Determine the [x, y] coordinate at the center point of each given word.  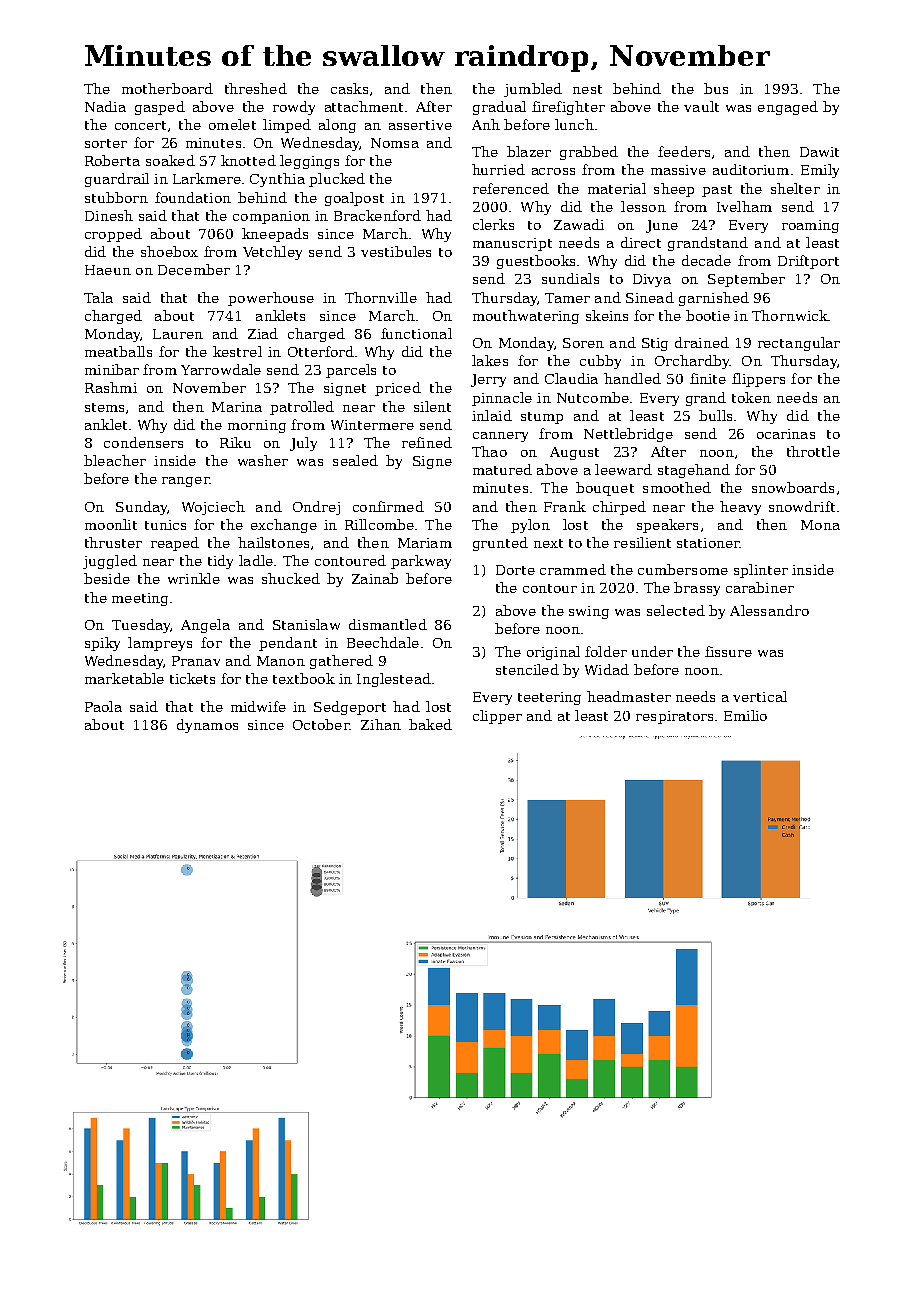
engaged [788, 108]
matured [502, 469]
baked [430, 724]
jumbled [533, 90]
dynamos [207, 726]
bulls [715, 415]
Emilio [745, 715]
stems [104, 407]
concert [140, 125]
